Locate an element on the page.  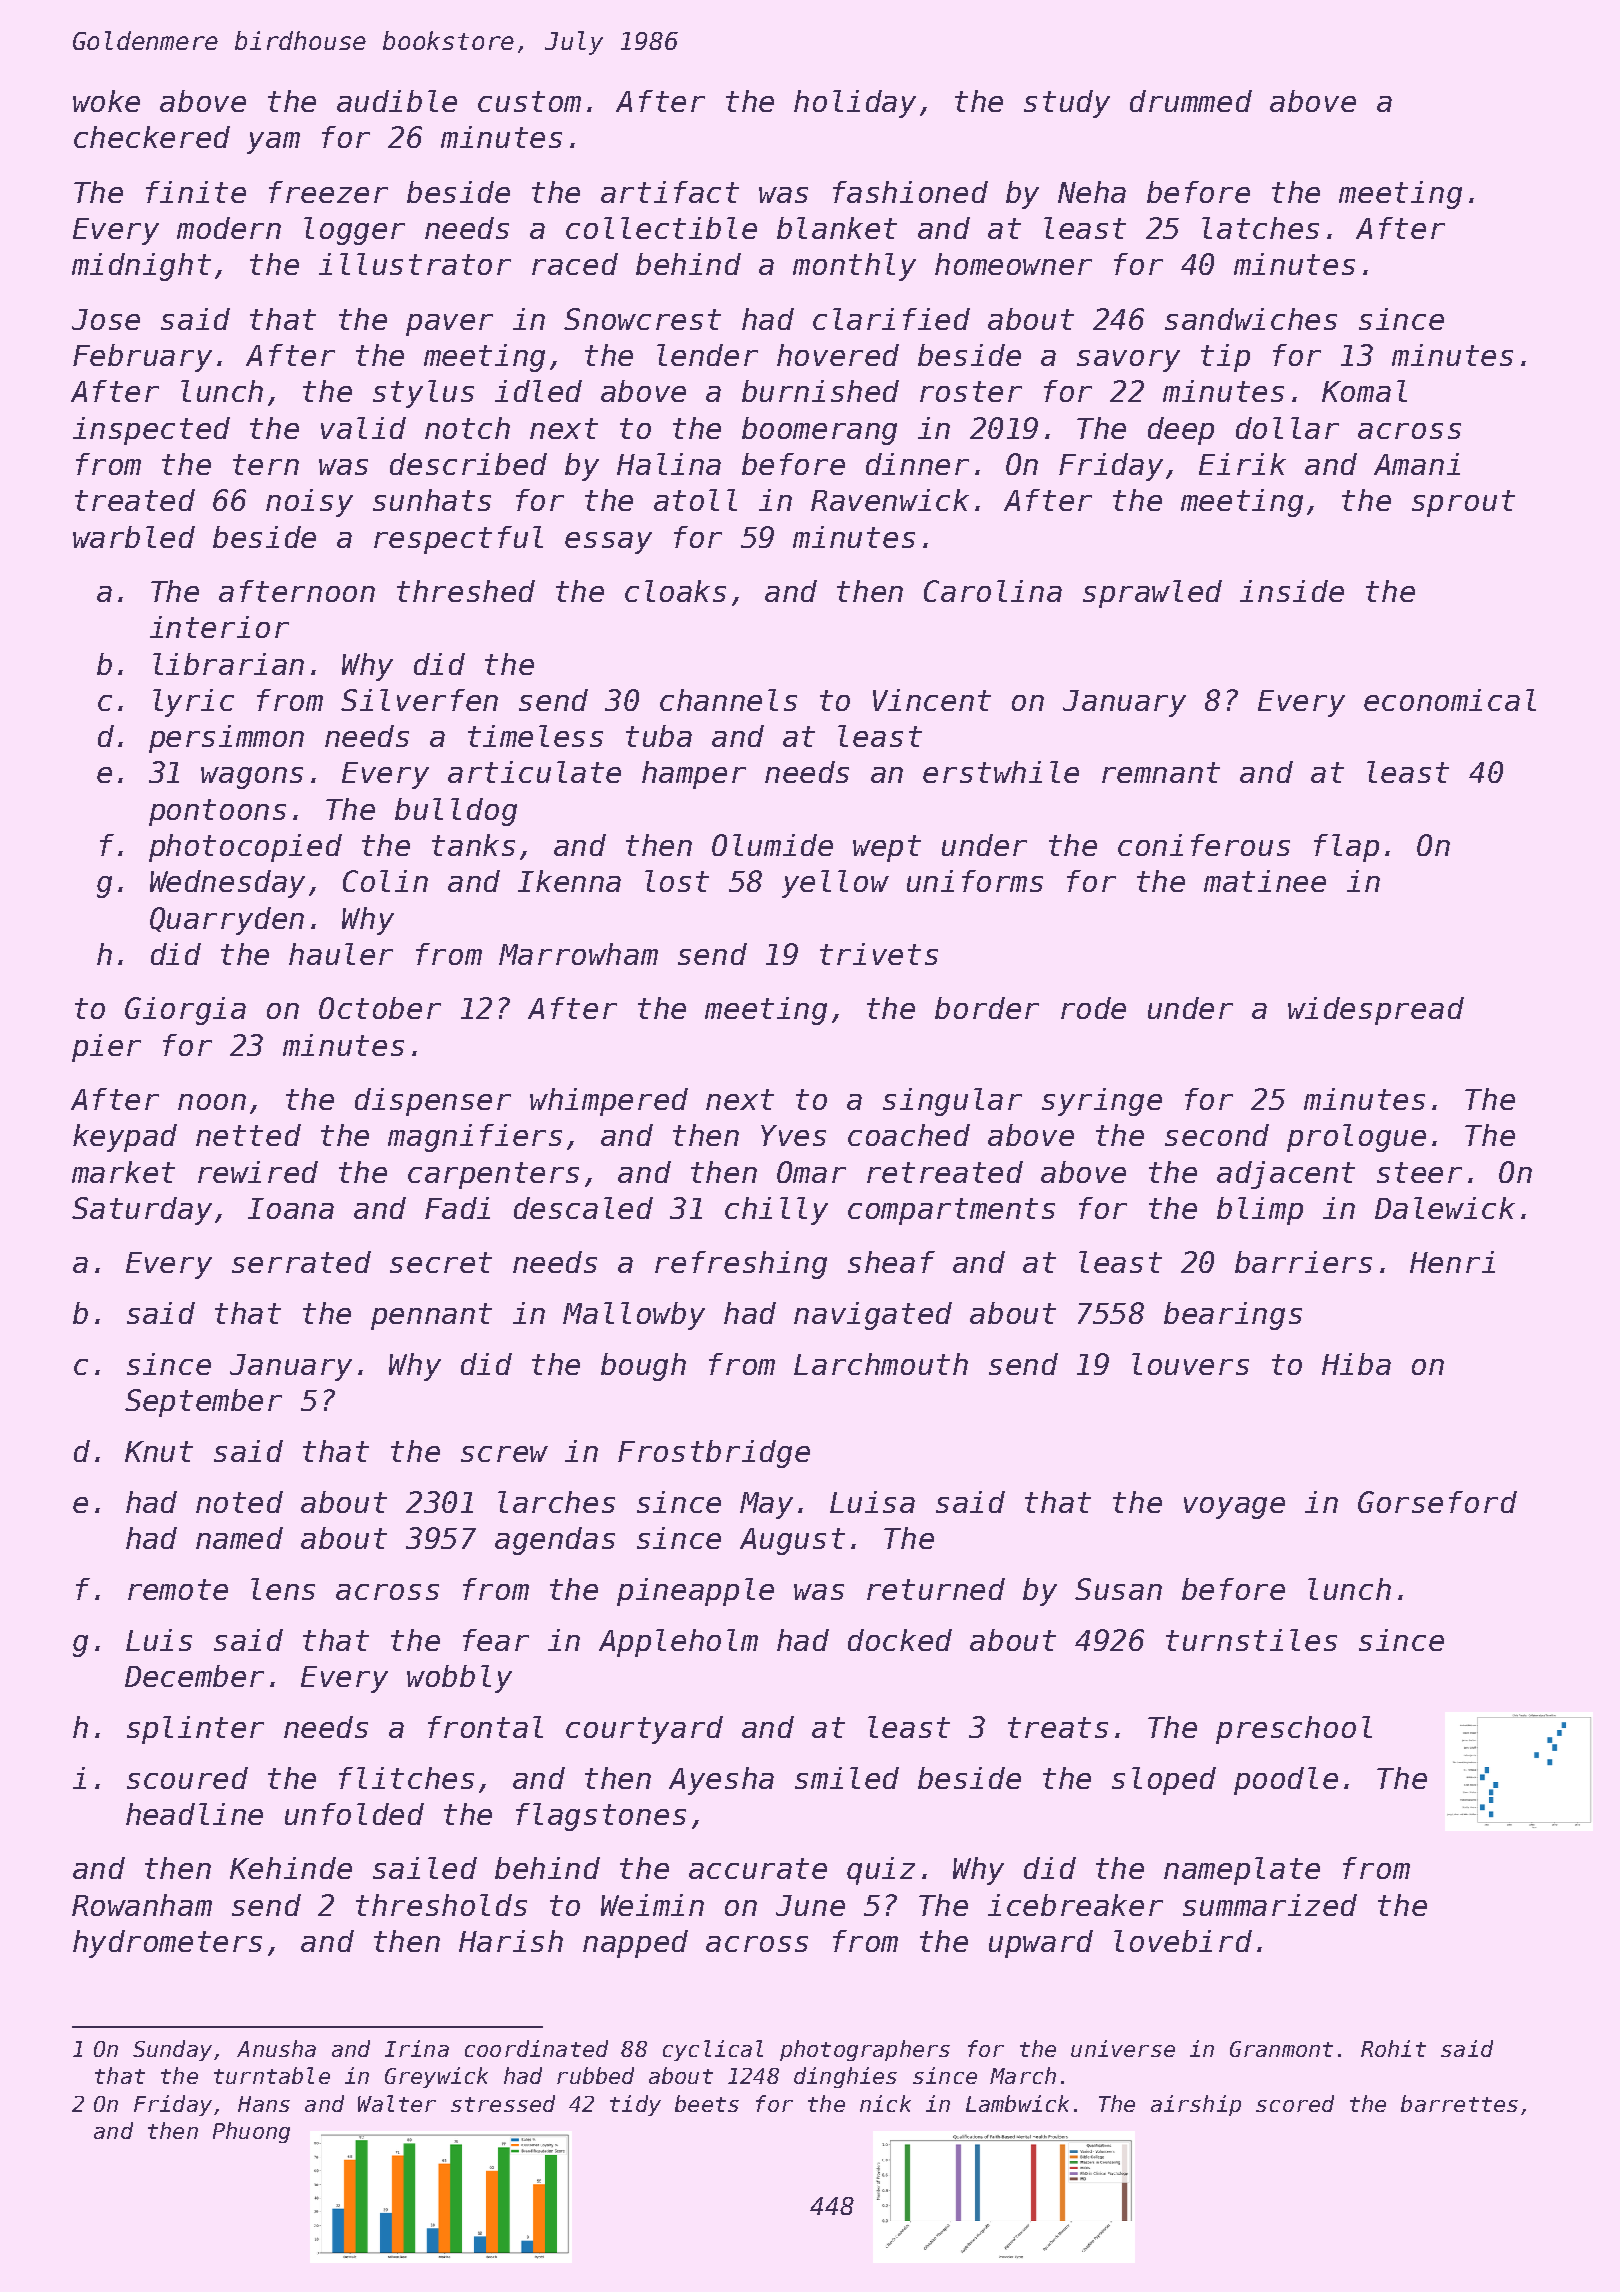
widespread is located at coordinates (1376, 1011).
